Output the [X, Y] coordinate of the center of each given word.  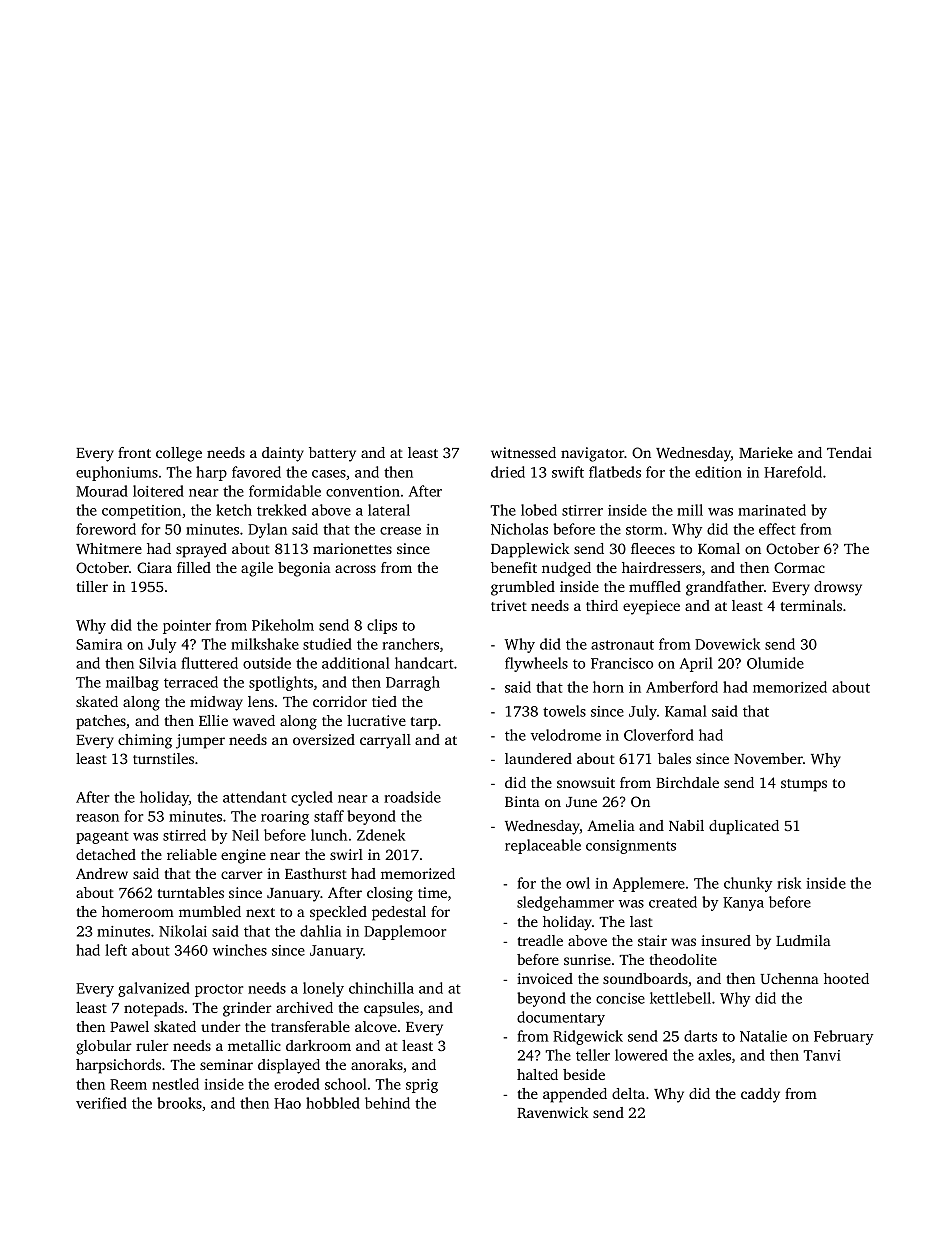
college [179, 454]
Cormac [799, 567]
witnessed [523, 452]
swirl [346, 854]
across [355, 569]
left [116, 950]
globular [104, 1047]
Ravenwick [553, 1112]
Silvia [157, 663]
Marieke [766, 452]
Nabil [686, 825]
